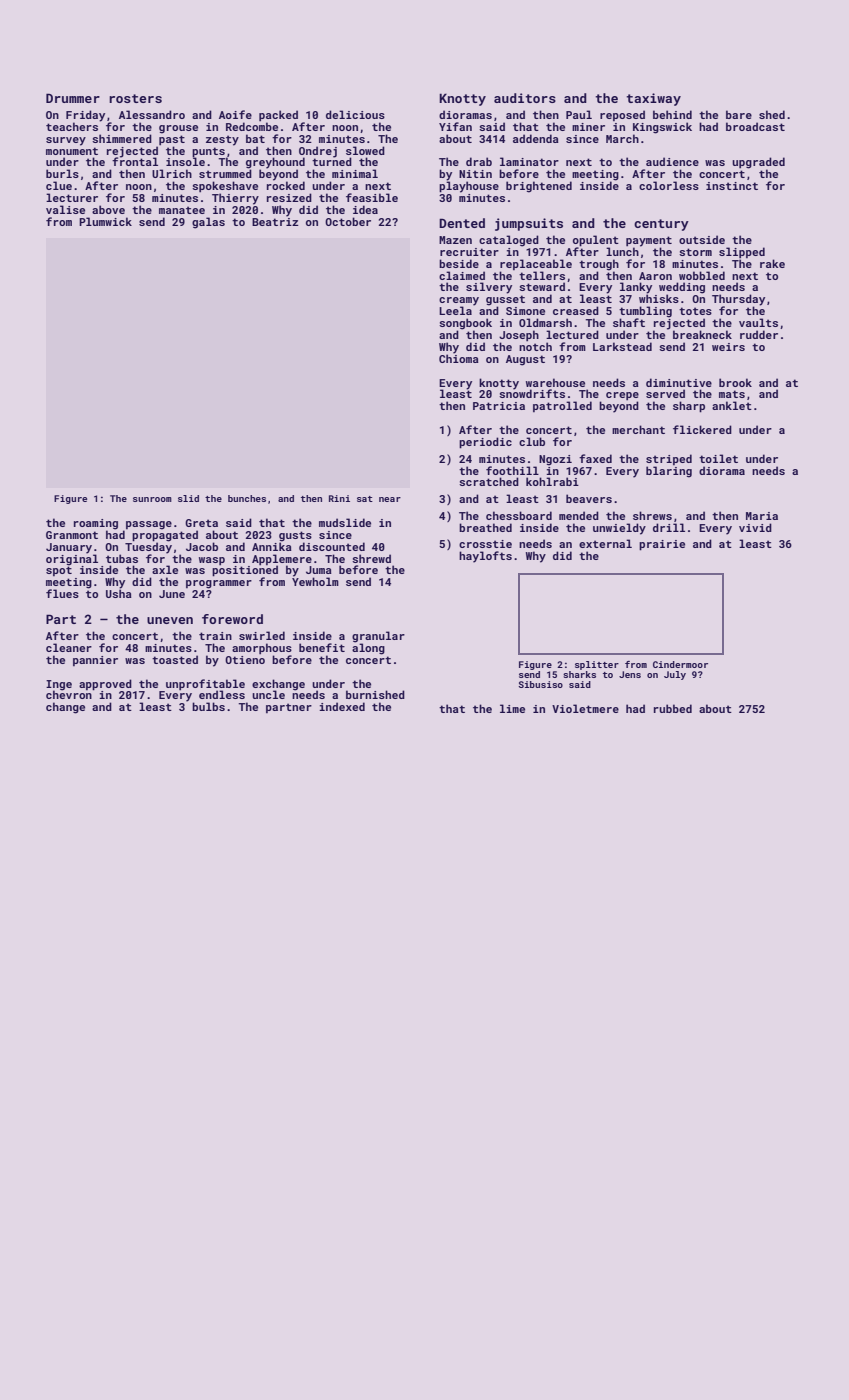  Describe the element at coordinates (673, 708) in the screenshot. I see `rubbed` at that location.
